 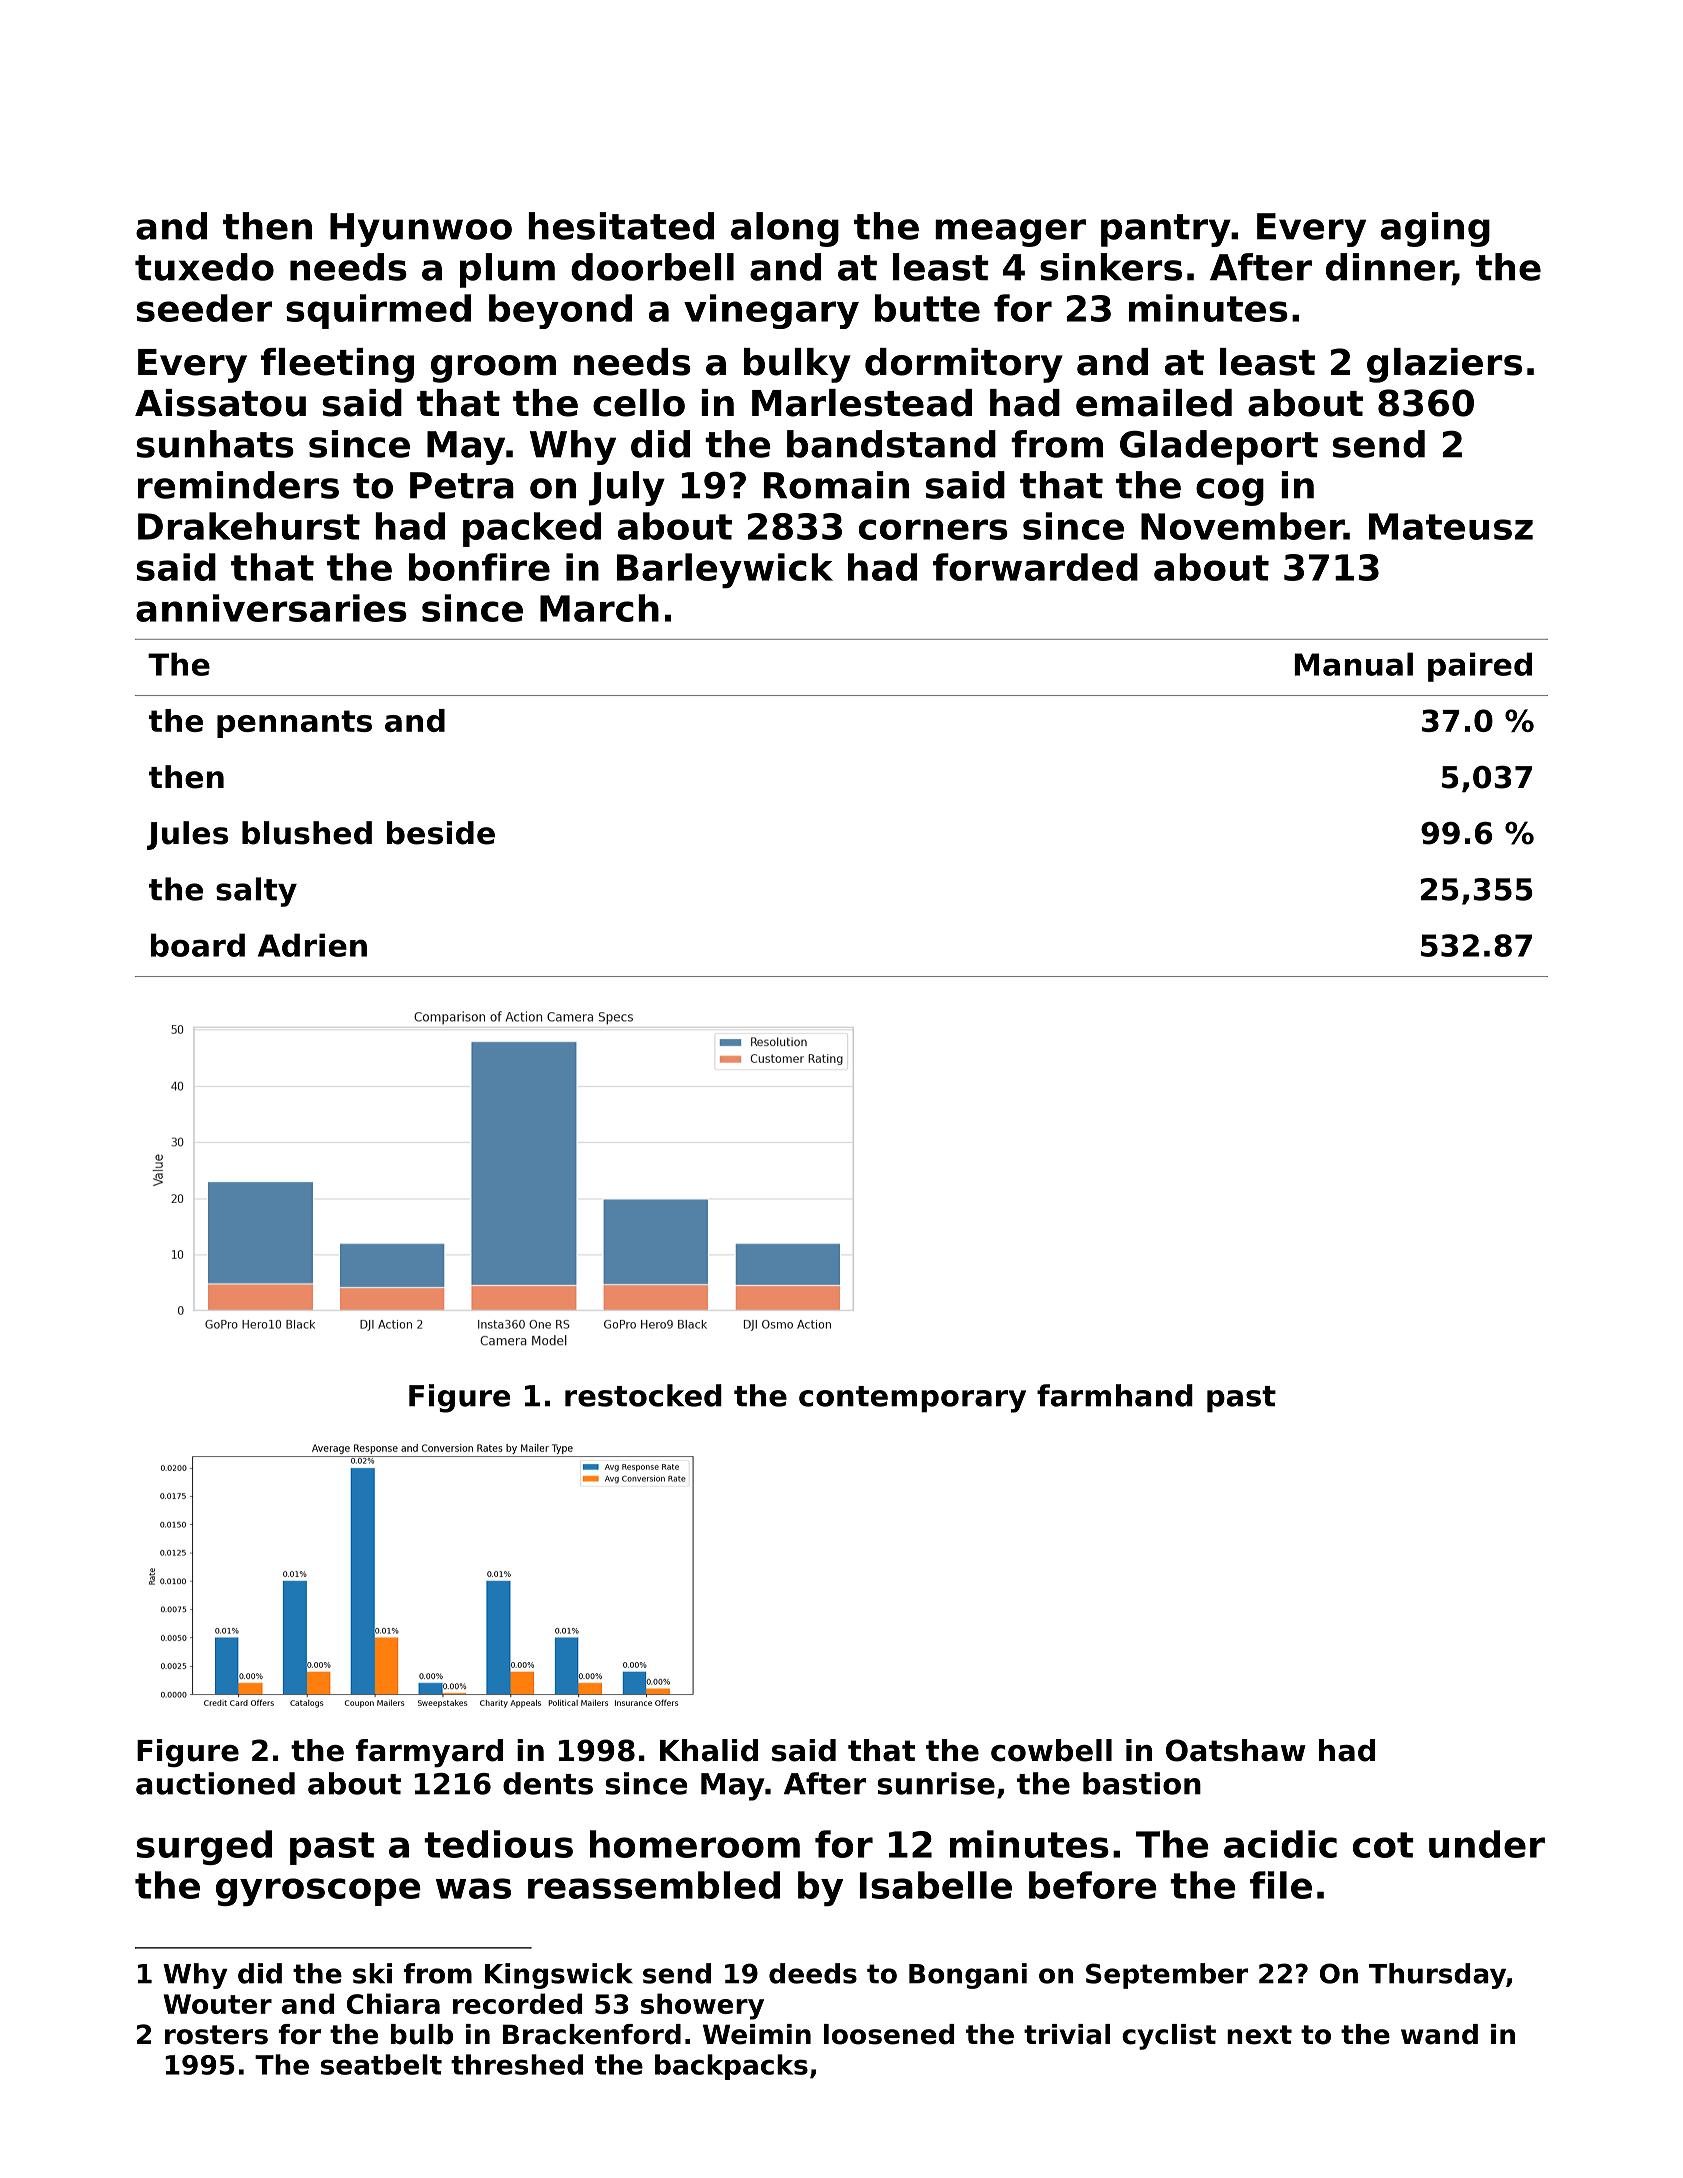 I want to click on Manual, so click(x=1353, y=664).
